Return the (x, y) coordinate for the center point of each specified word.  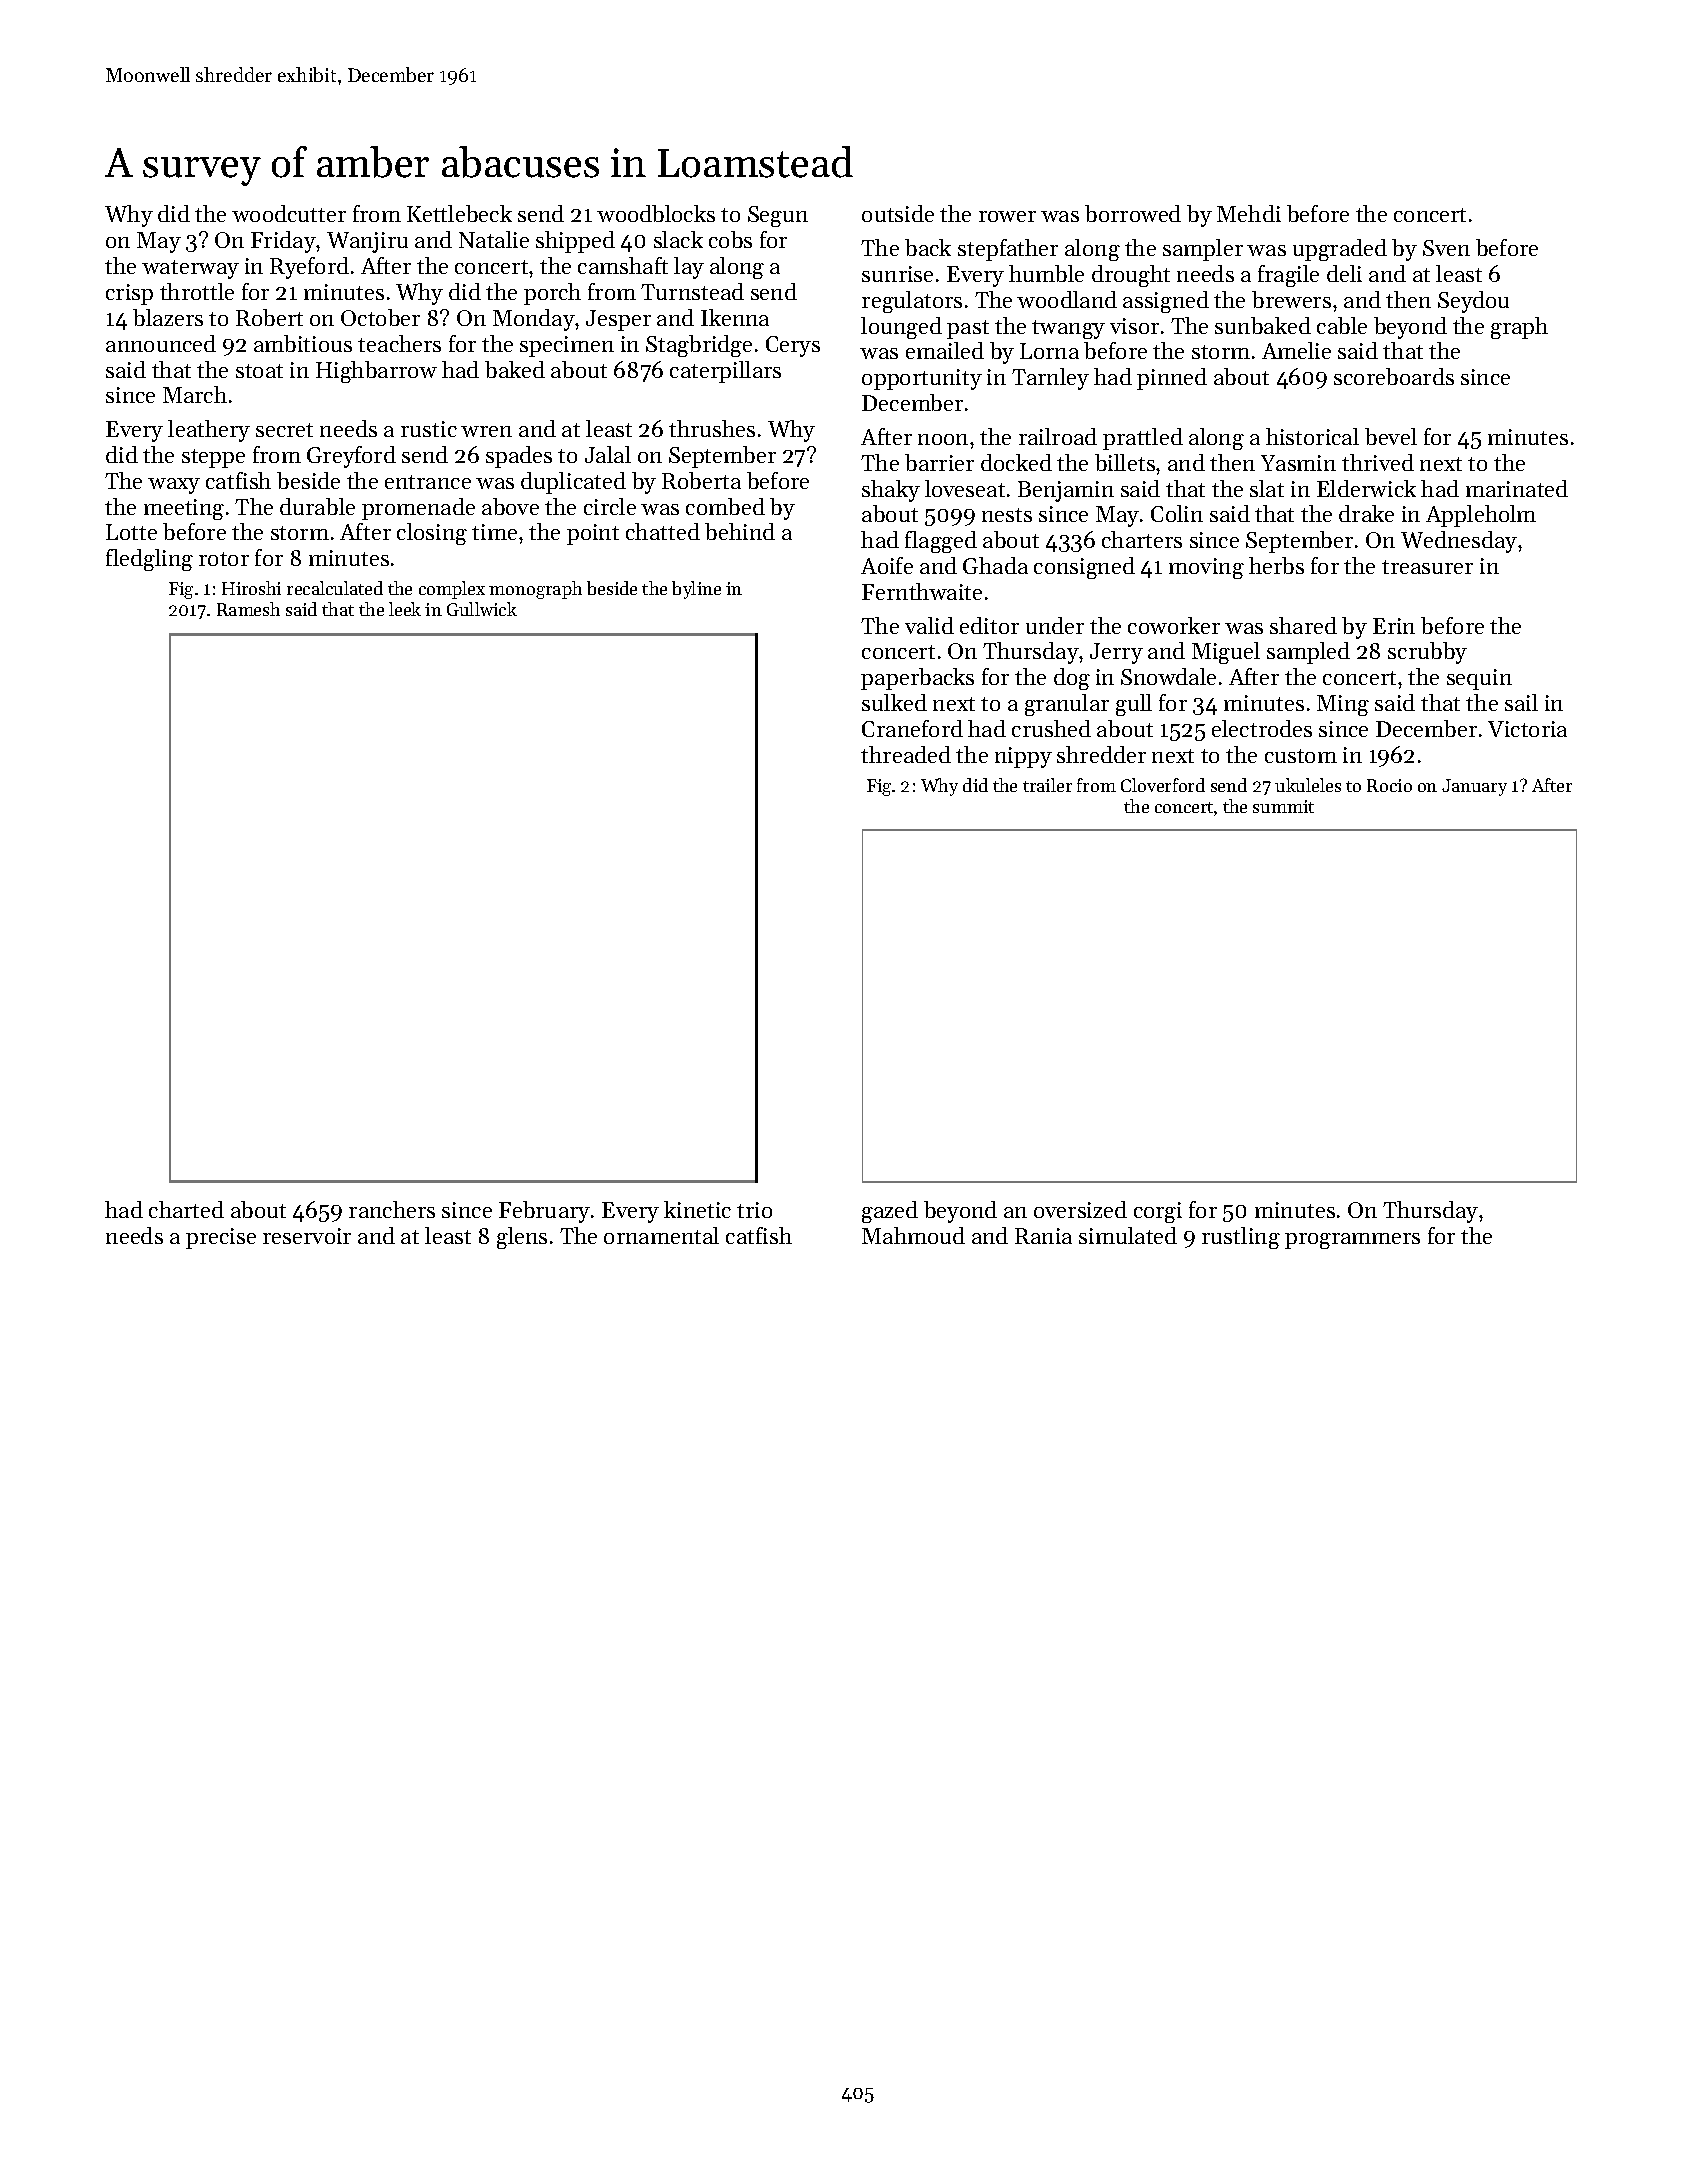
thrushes (712, 428)
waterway (190, 269)
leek (405, 609)
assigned (1166, 302)
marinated (1517, 488)
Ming (1343, 705)
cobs (730, 239)
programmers (1352, 1241)
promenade (418, 509)
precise (221, 1238)
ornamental (661, 1235)
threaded (906, 754)
